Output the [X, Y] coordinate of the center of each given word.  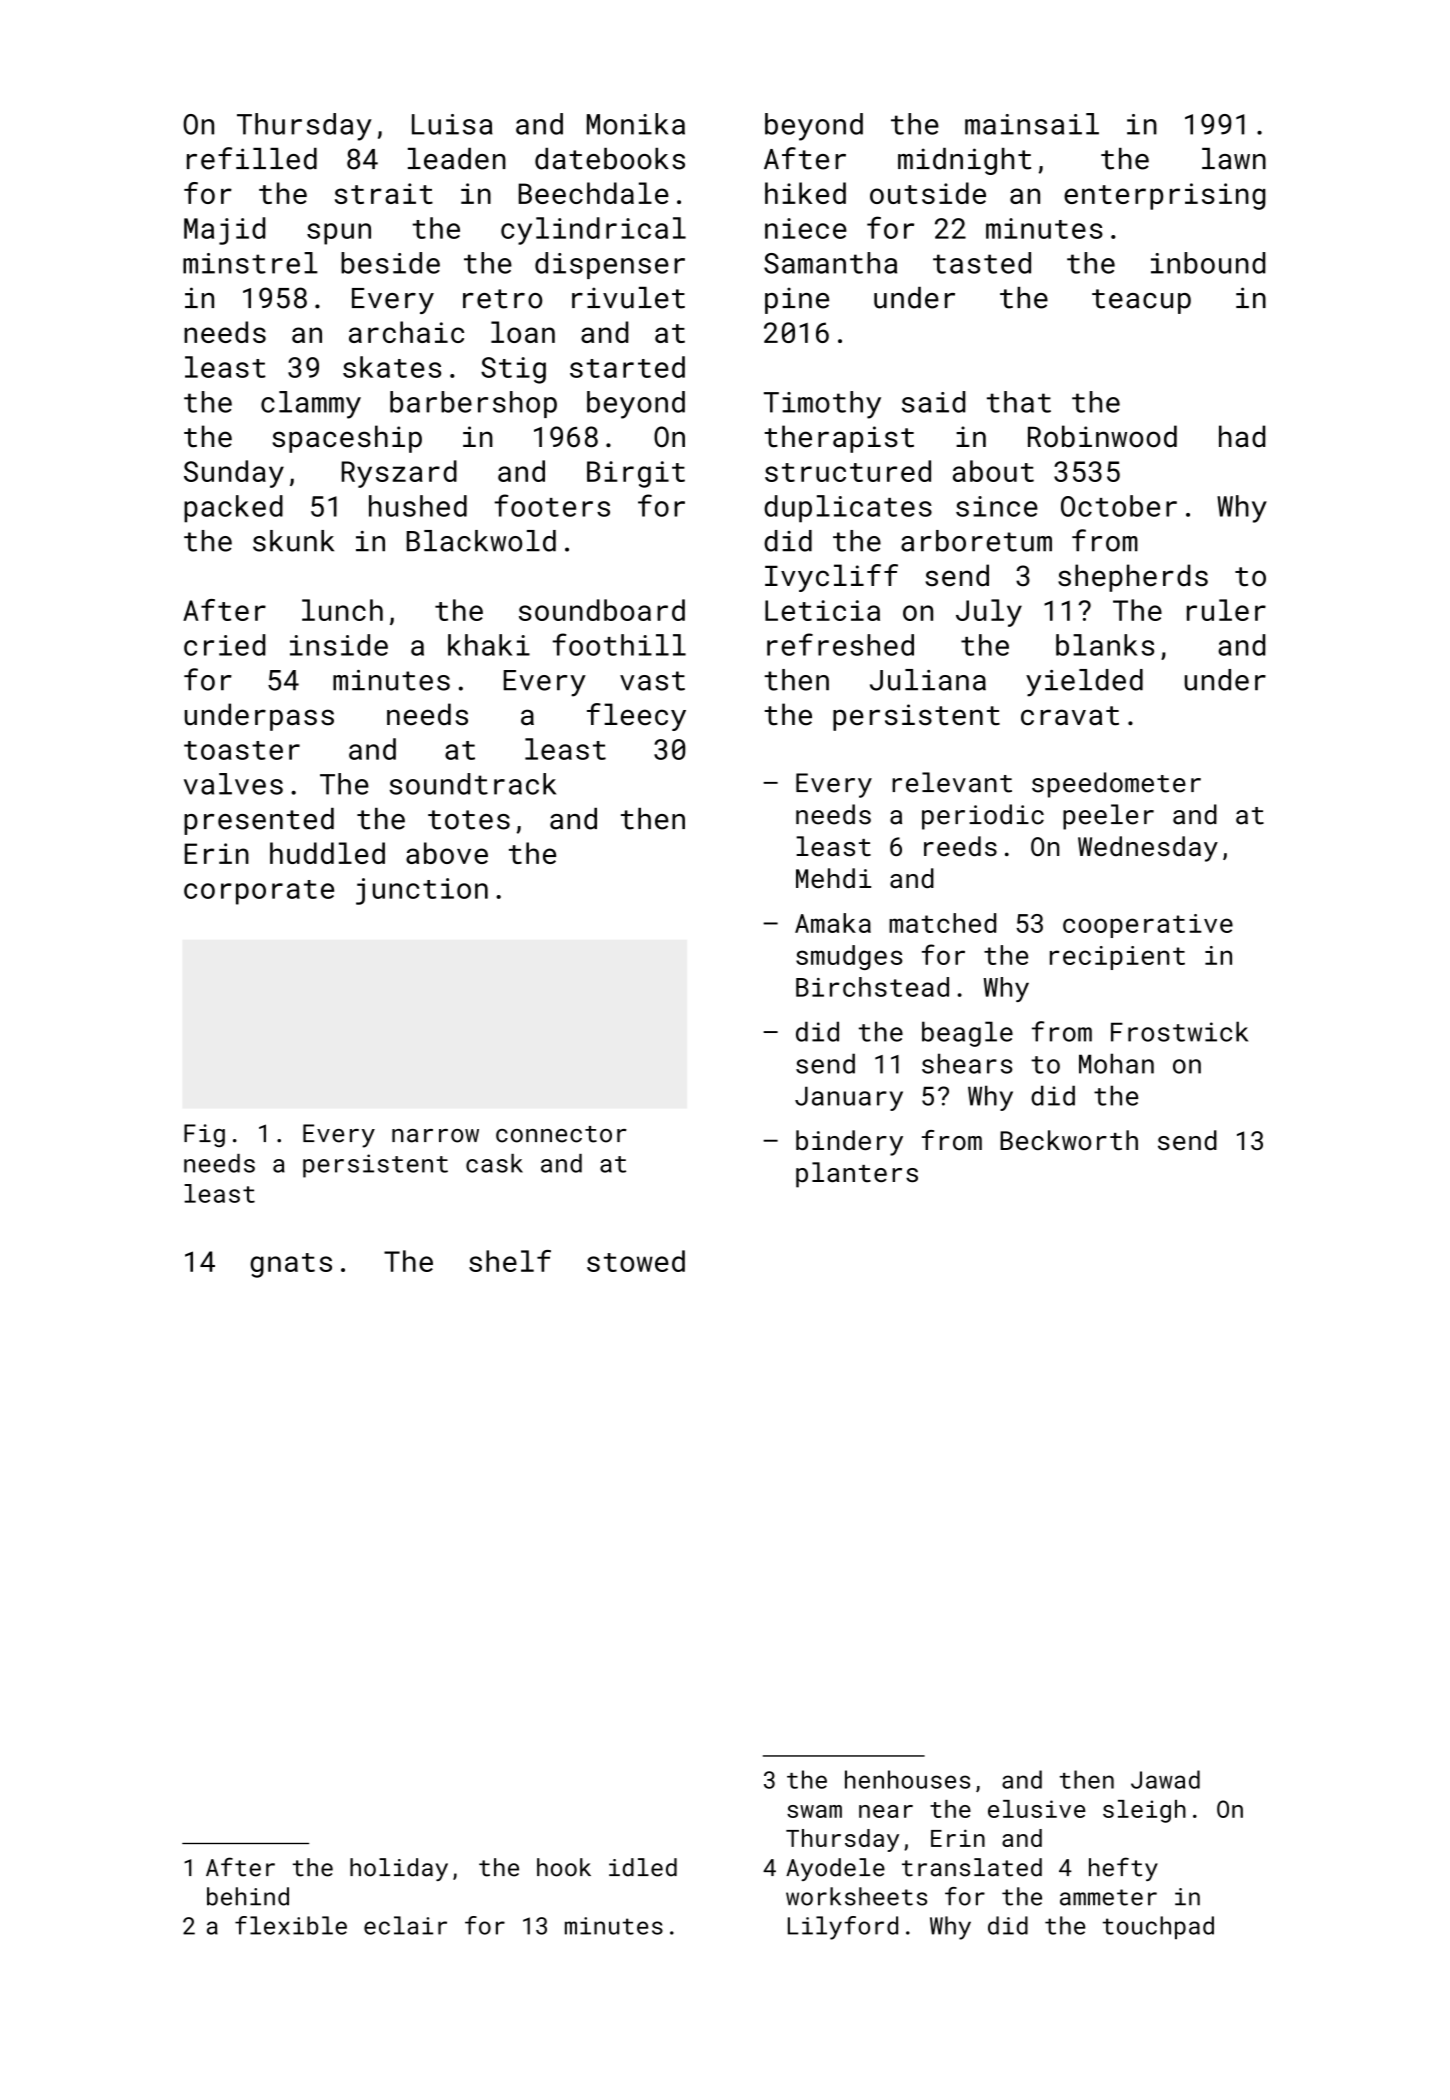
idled [643, 1867]
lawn [1234, 159]
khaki [489, 645]
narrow [435, 1136]
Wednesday [1148, 849]
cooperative [1148, 926]
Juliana [928, 680]
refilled [252, 158]
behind [248, 1896]
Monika [636, 124]
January [849, 1099]
